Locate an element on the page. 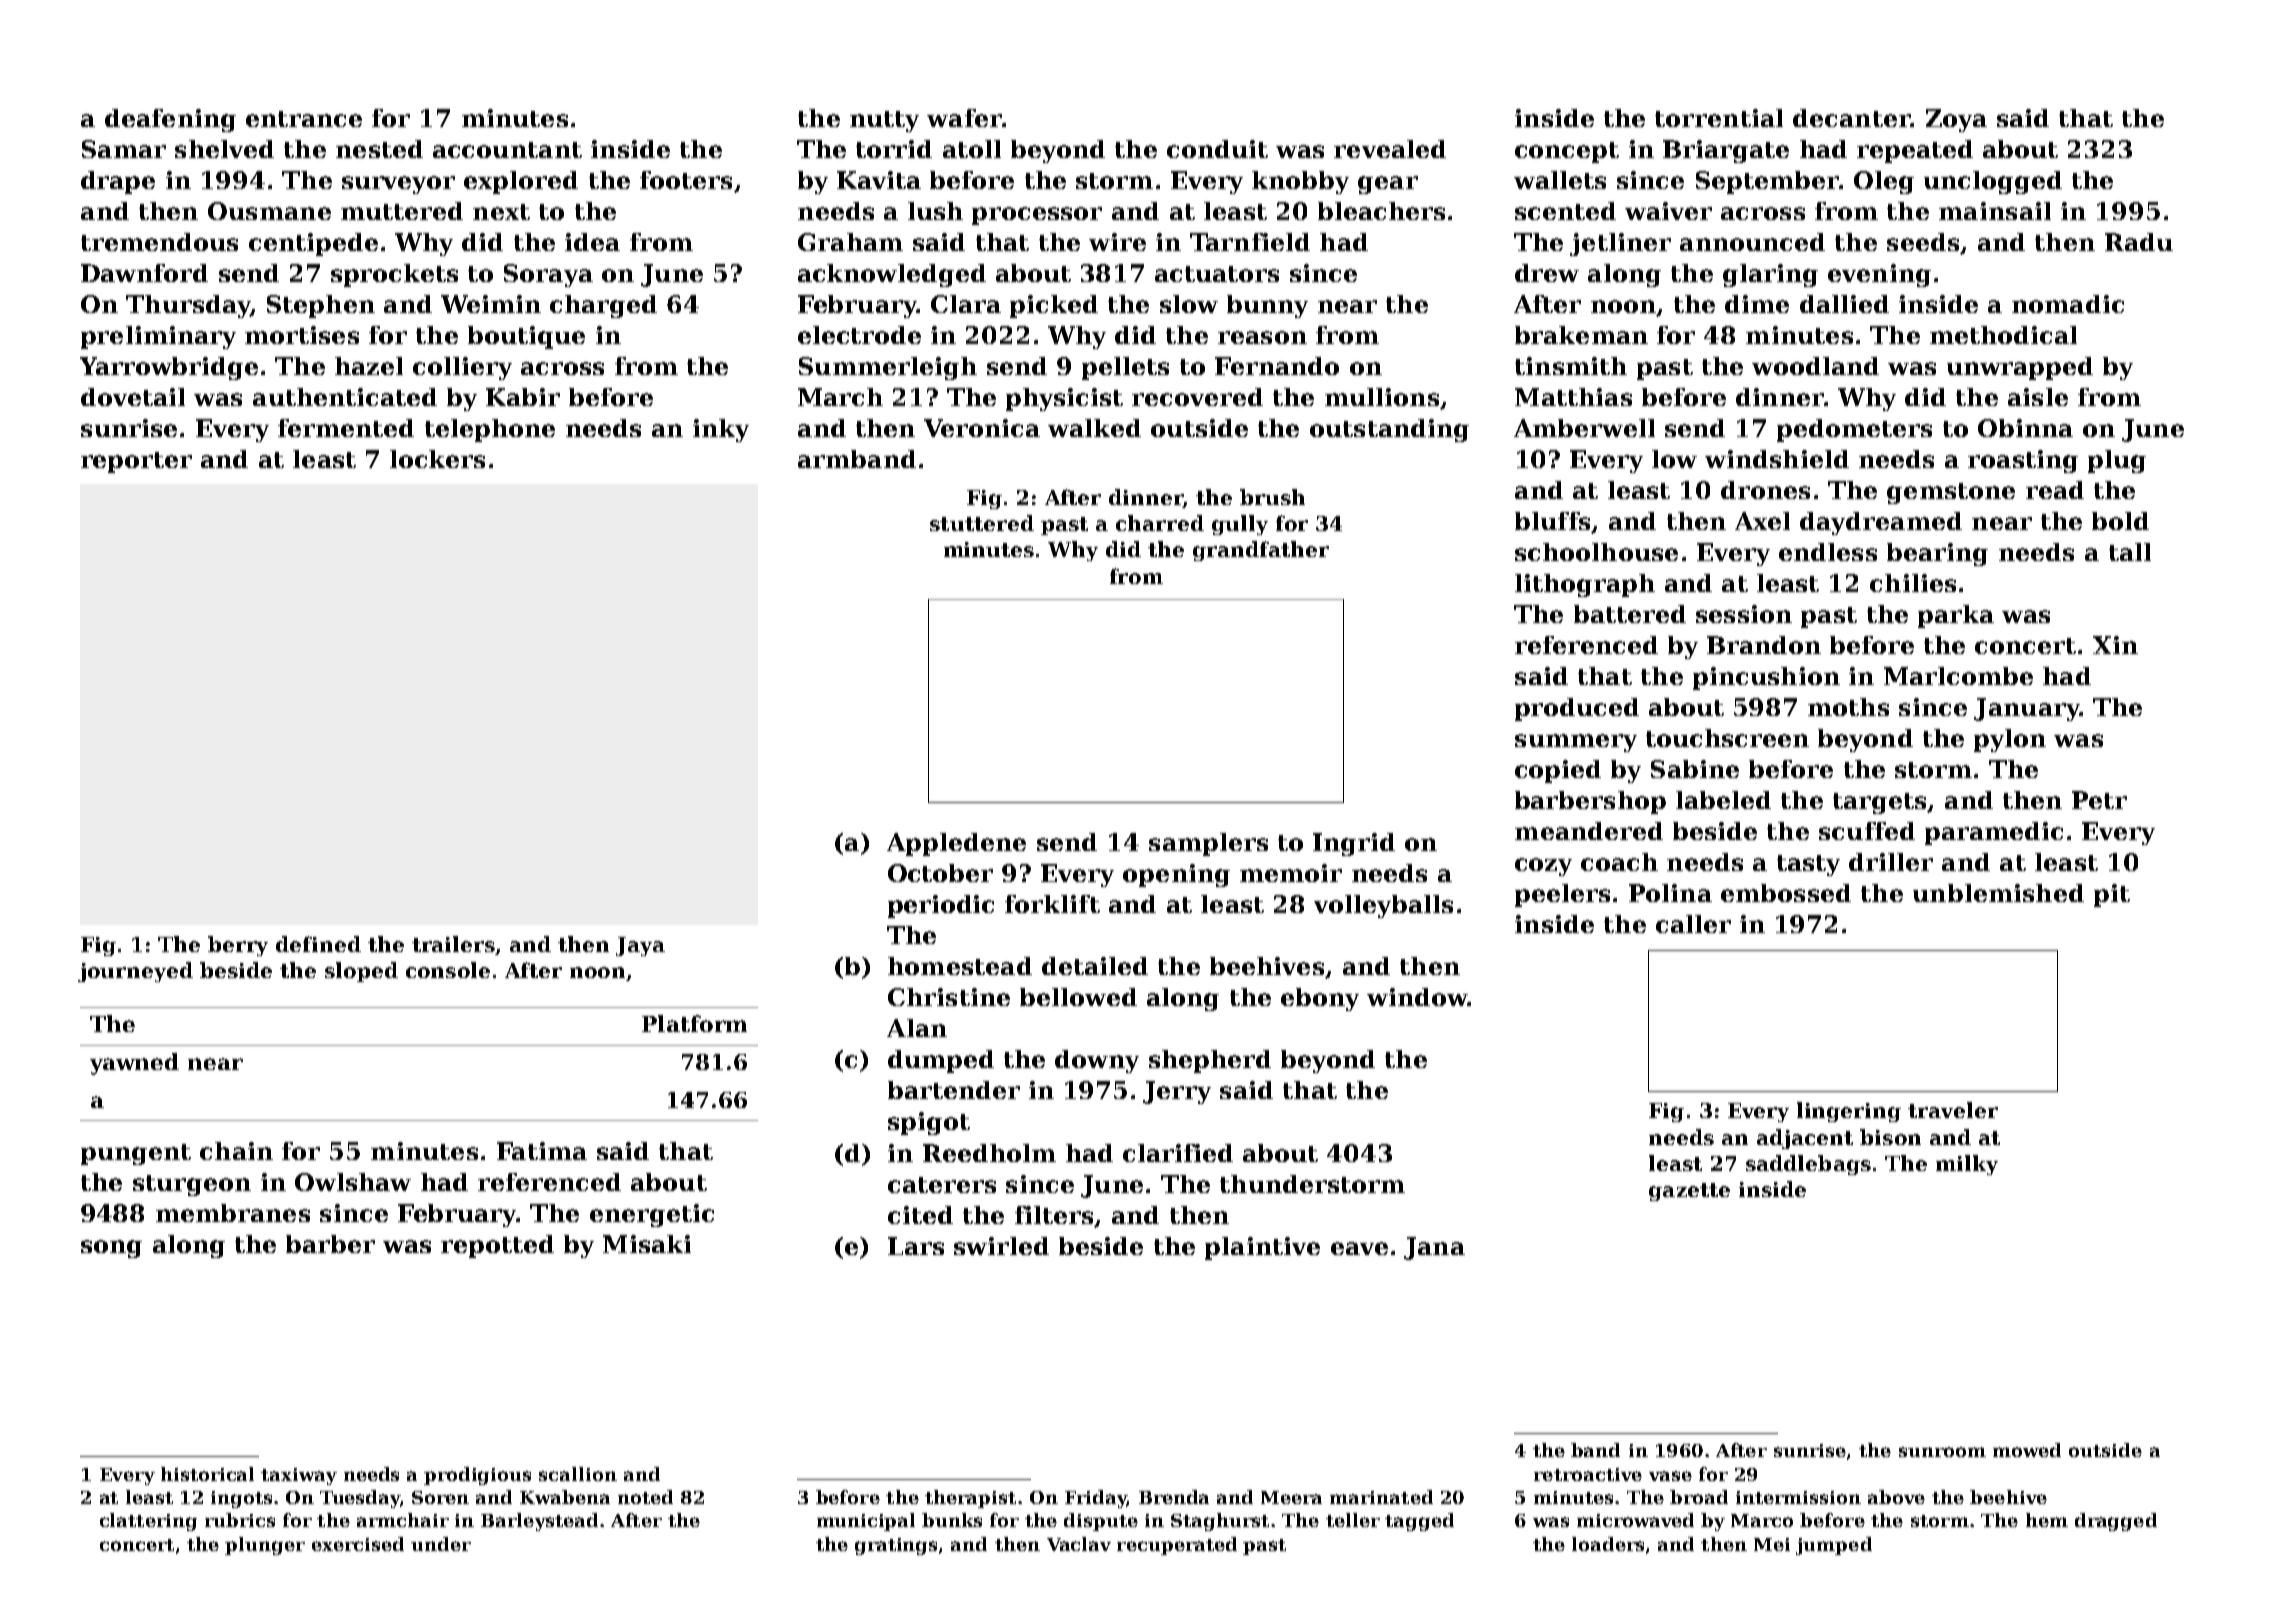  conduit is located at coordinates (1217, 149).
